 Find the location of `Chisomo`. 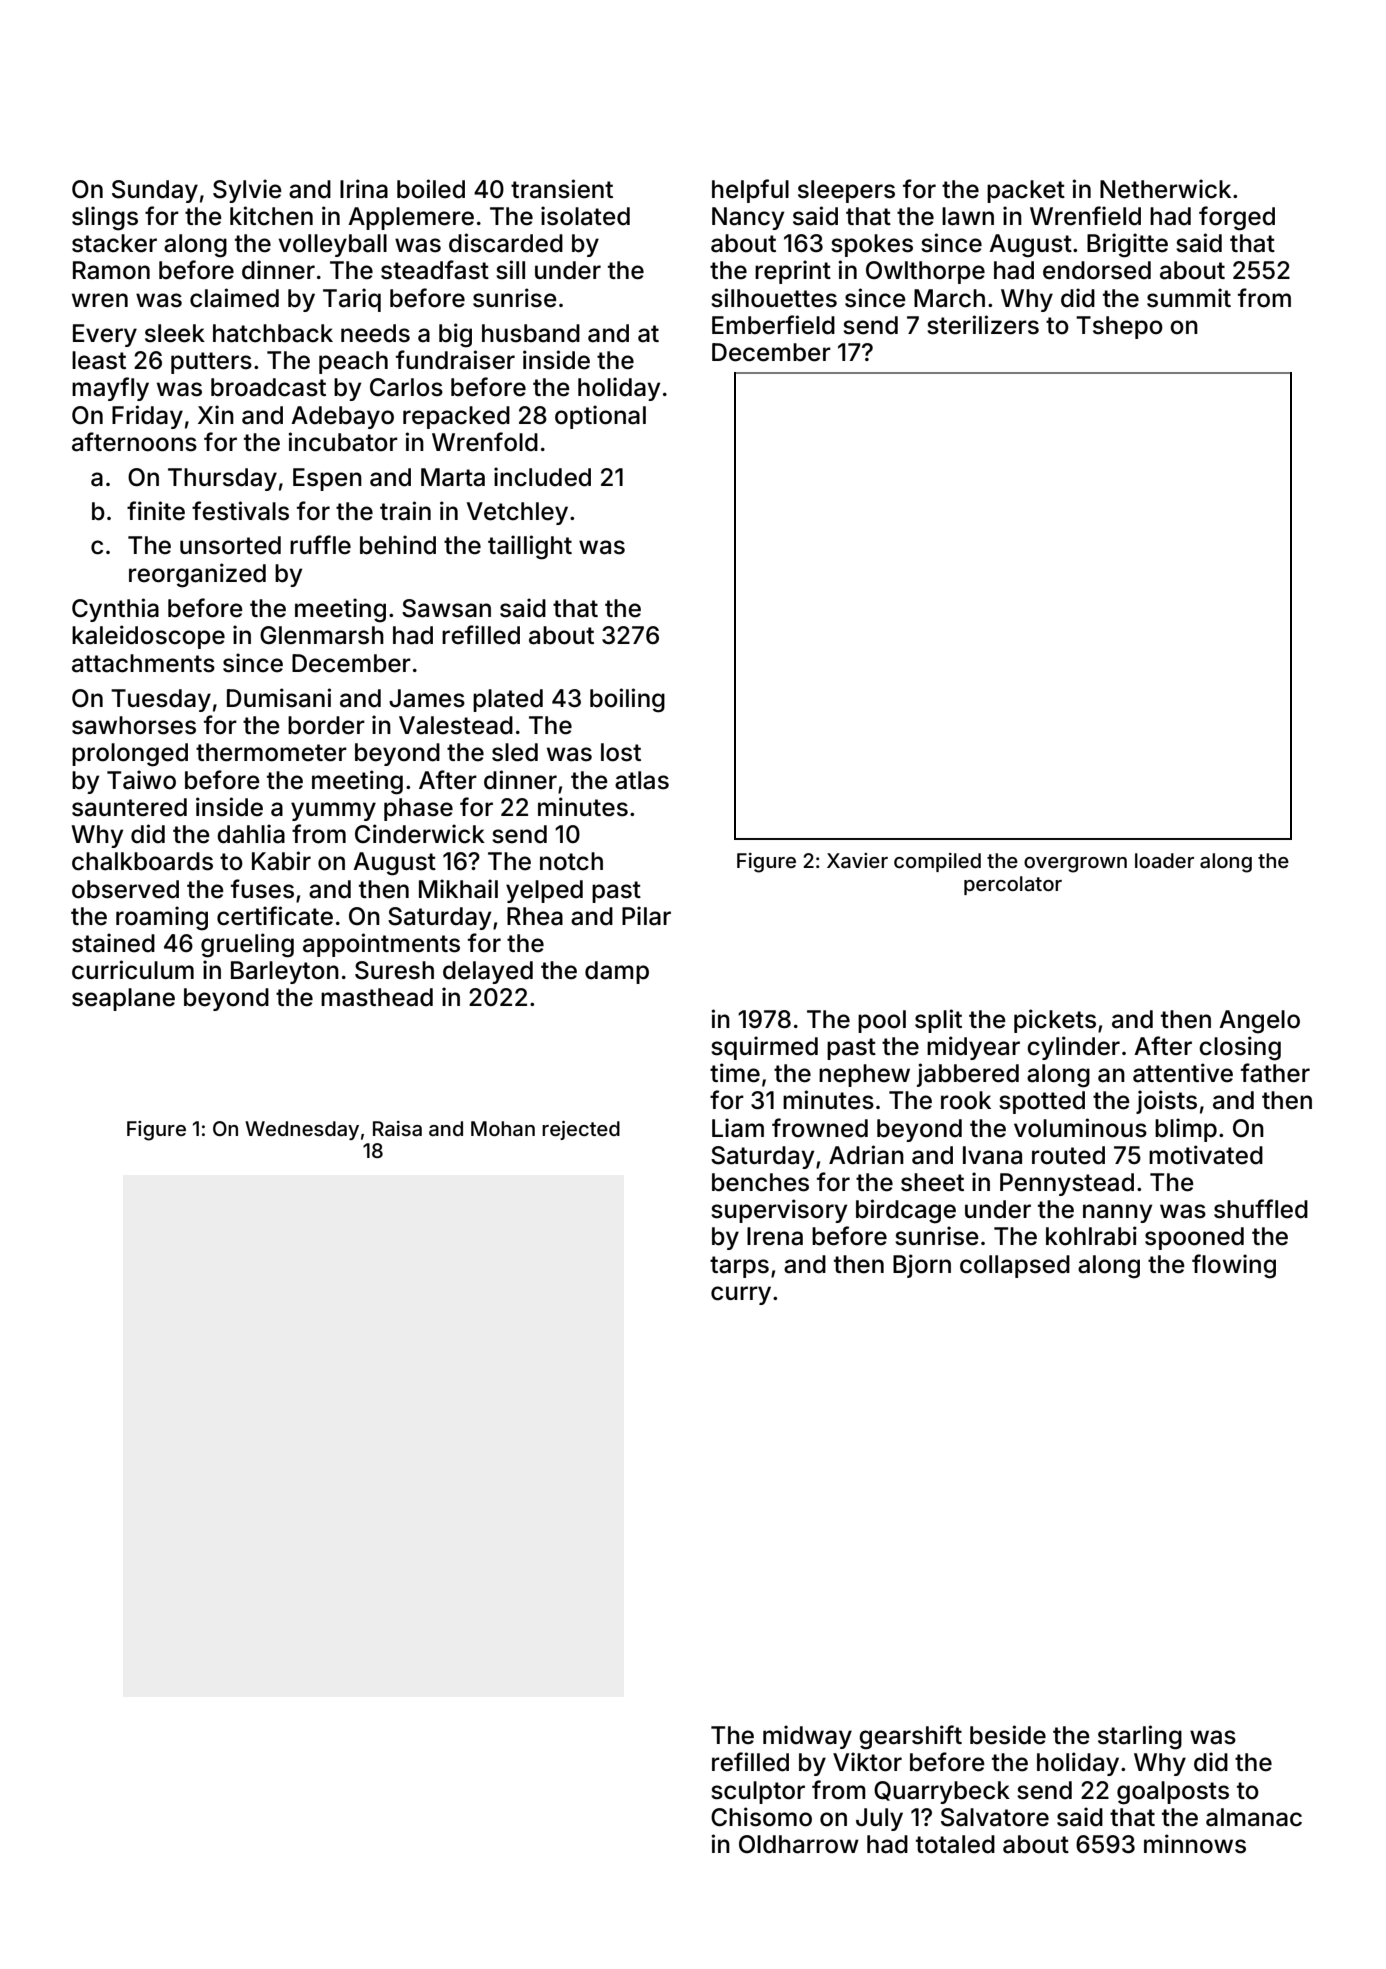

Chisomo is located at coordinates (761, 1817).
